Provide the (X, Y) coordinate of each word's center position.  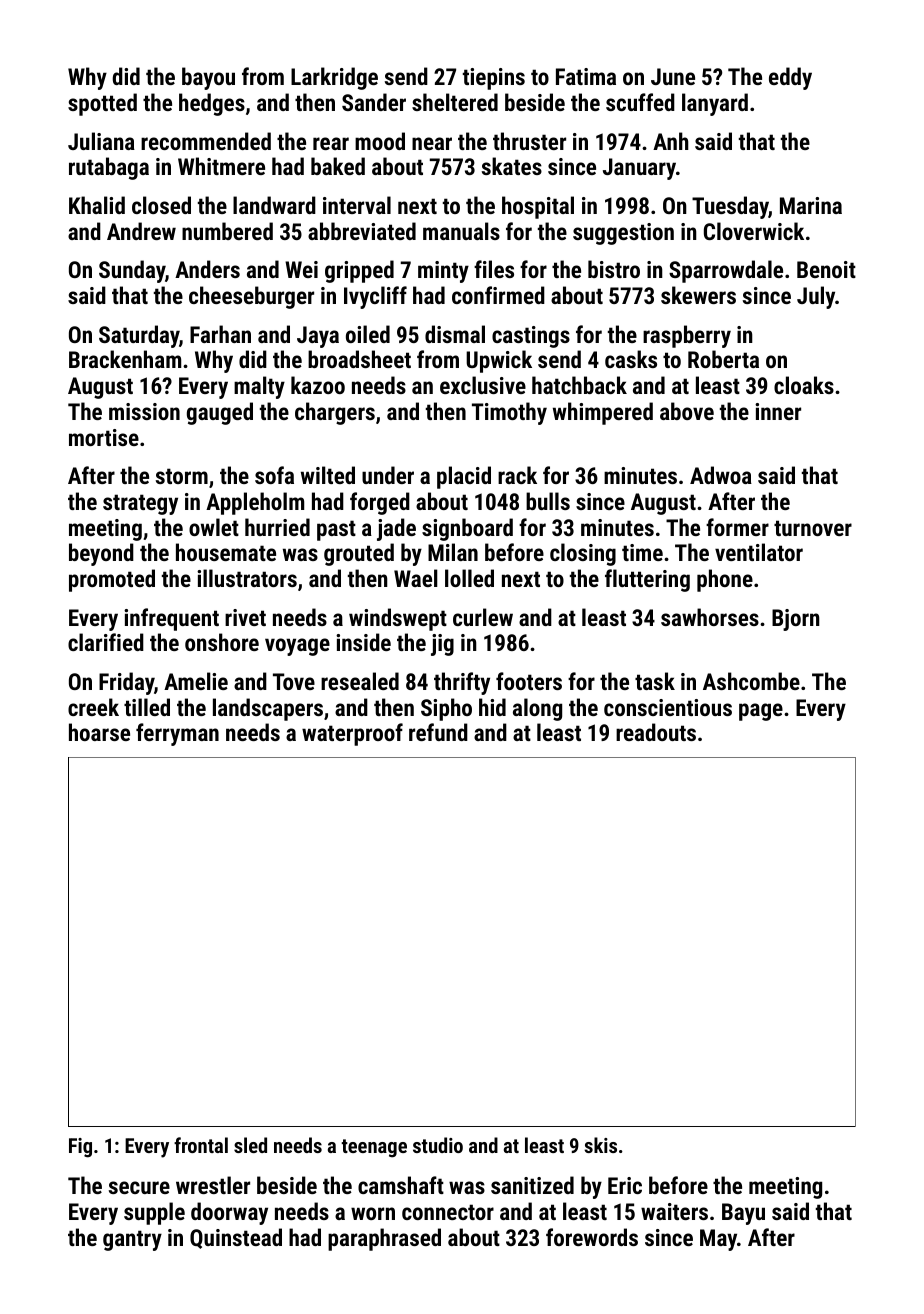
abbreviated (362, 231)
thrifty (462, 683)
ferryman (177, 734)
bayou (208, 78)
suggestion (623, 234)
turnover (813, 528)
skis (600, 1145)
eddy (790, 78)
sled (250, 1145)
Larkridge (334, 78)
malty (259, 387)
